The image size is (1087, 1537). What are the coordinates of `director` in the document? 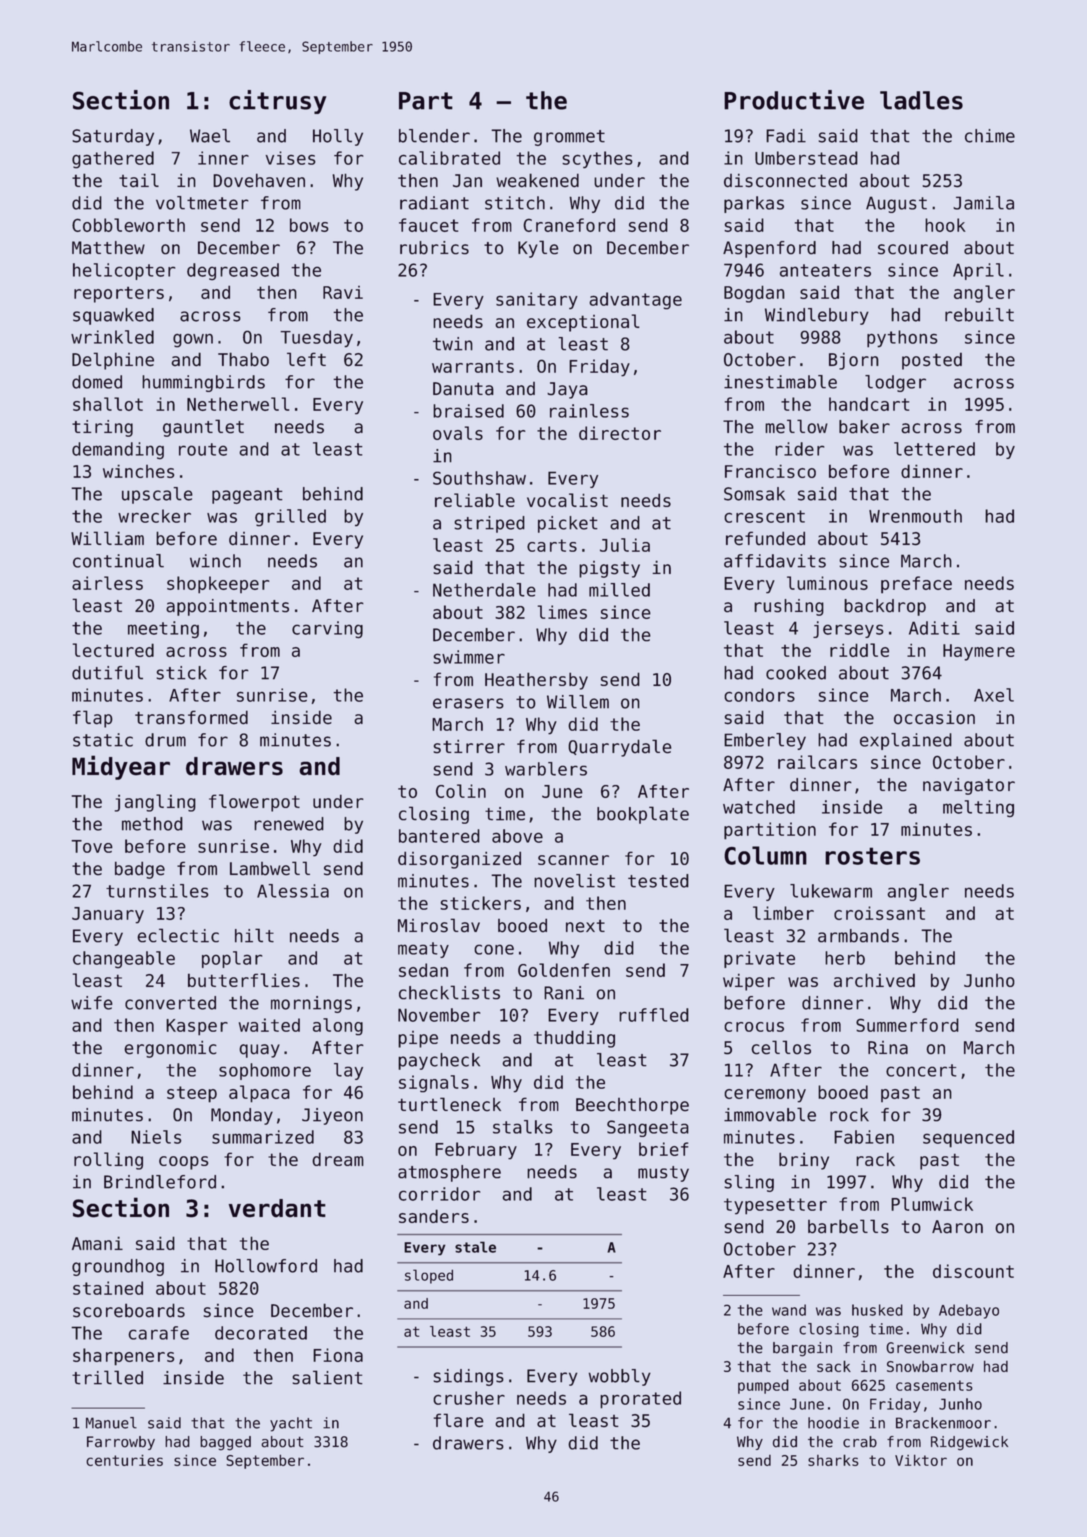 It's located at (620, 433).
